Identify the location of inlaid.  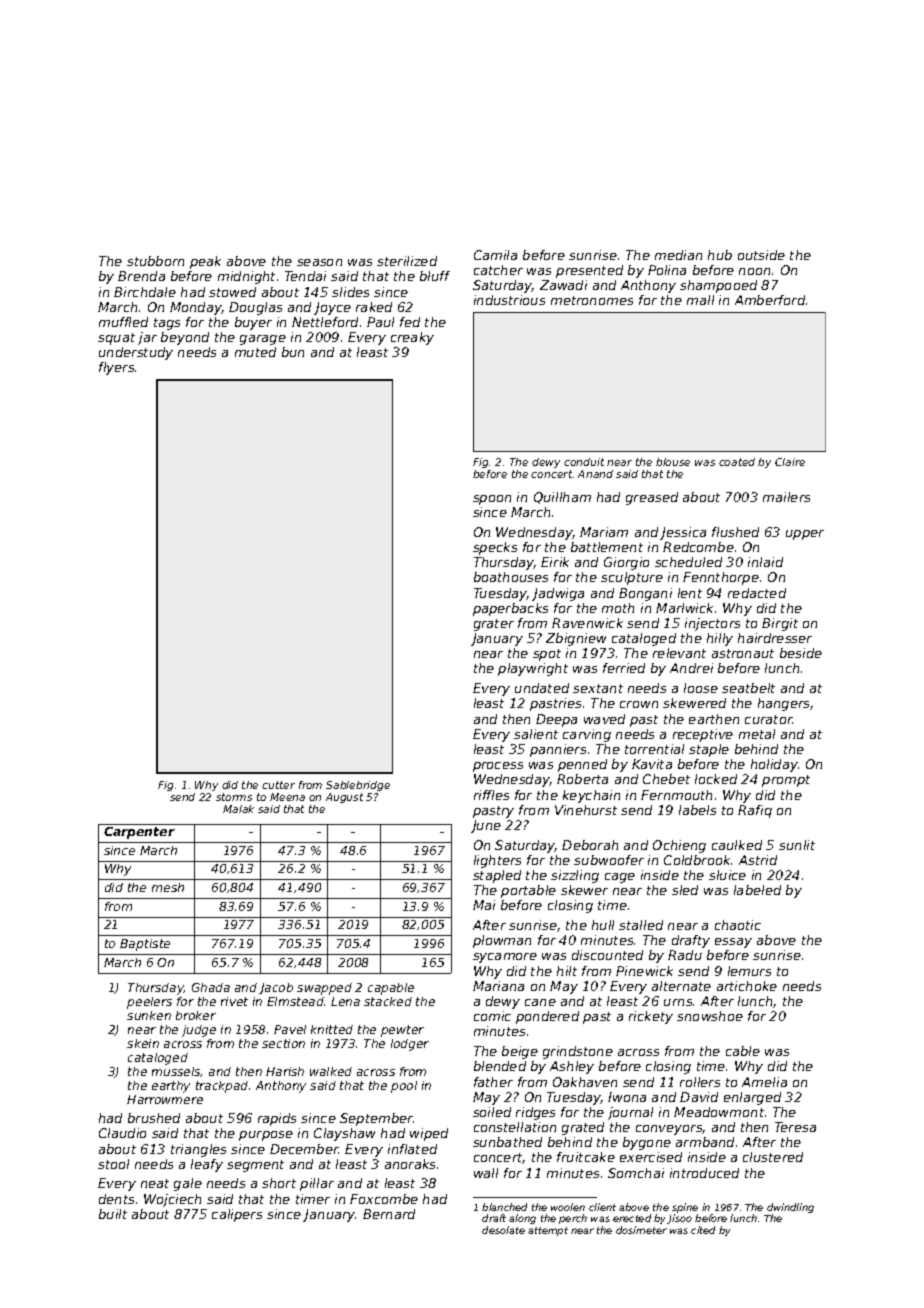
(765, 562).
